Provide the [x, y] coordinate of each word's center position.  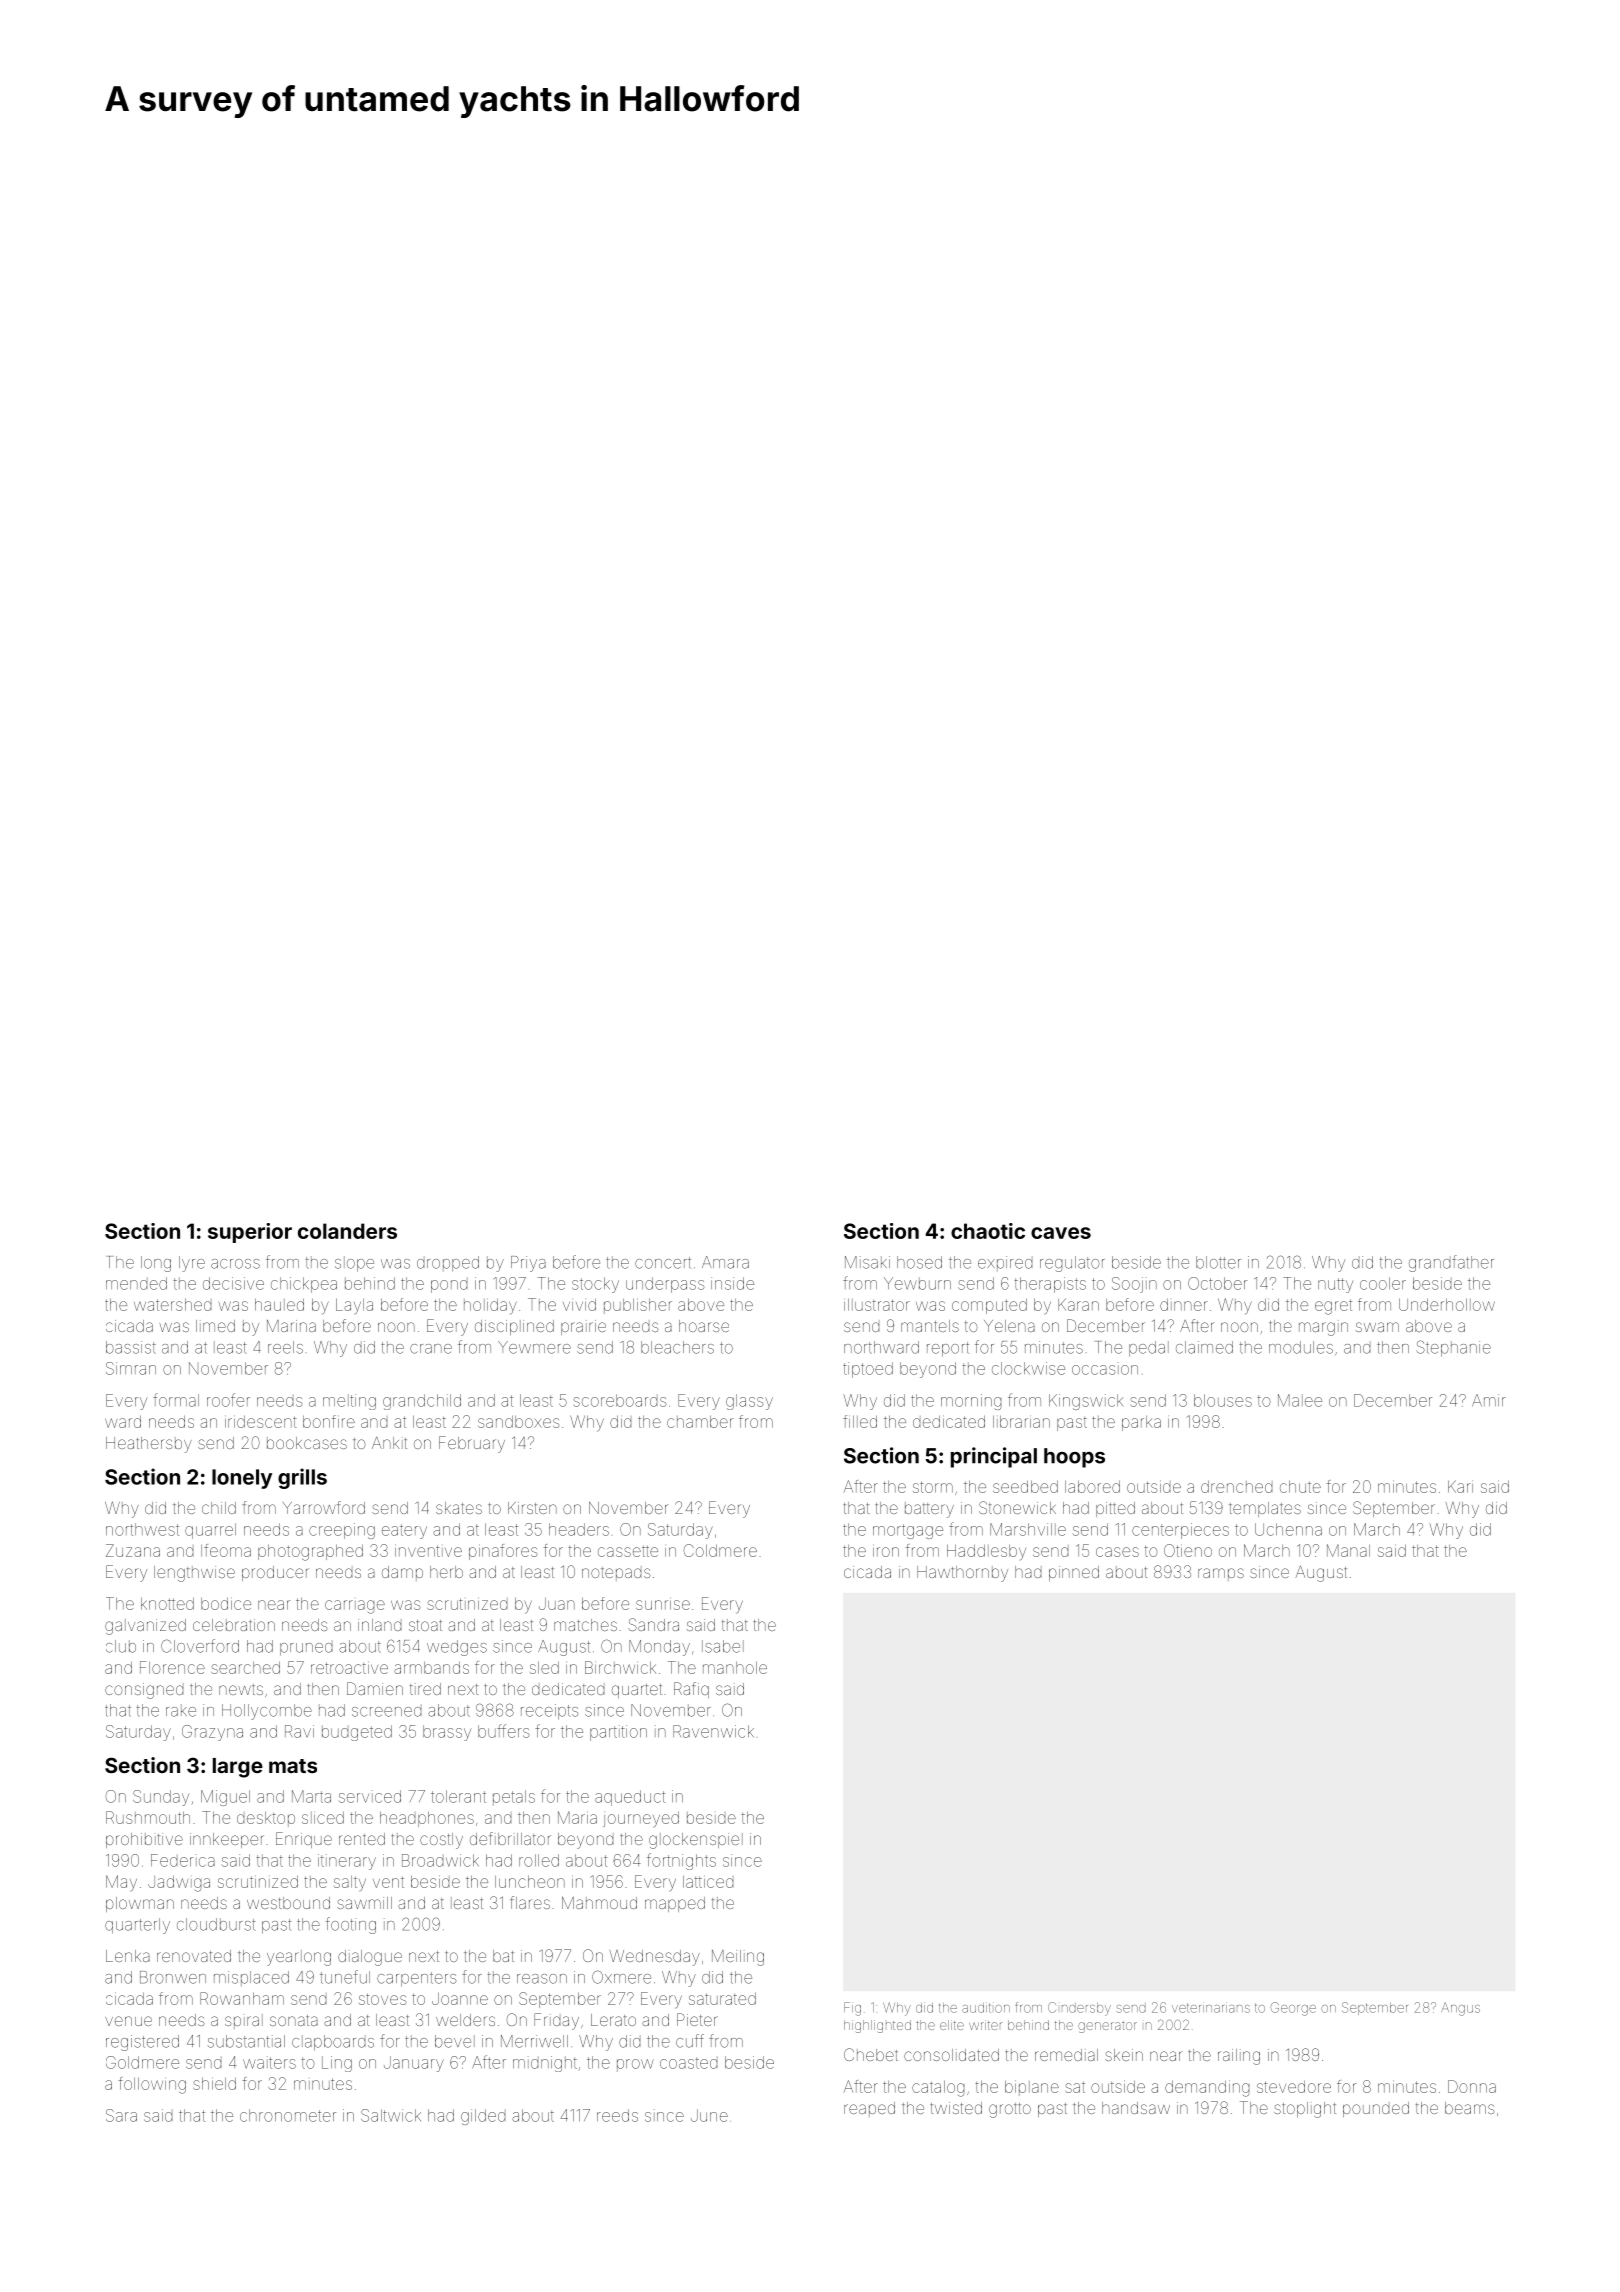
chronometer [288, 2115]
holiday [490, 1306]
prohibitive [144, 1840]
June [709, 2115]
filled [860, 1421]
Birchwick [620, 1667]
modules [1301, 1347]
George [1293, 2009]
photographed [310, 1553]
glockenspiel [696, 1841]
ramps [1221, 1574]
